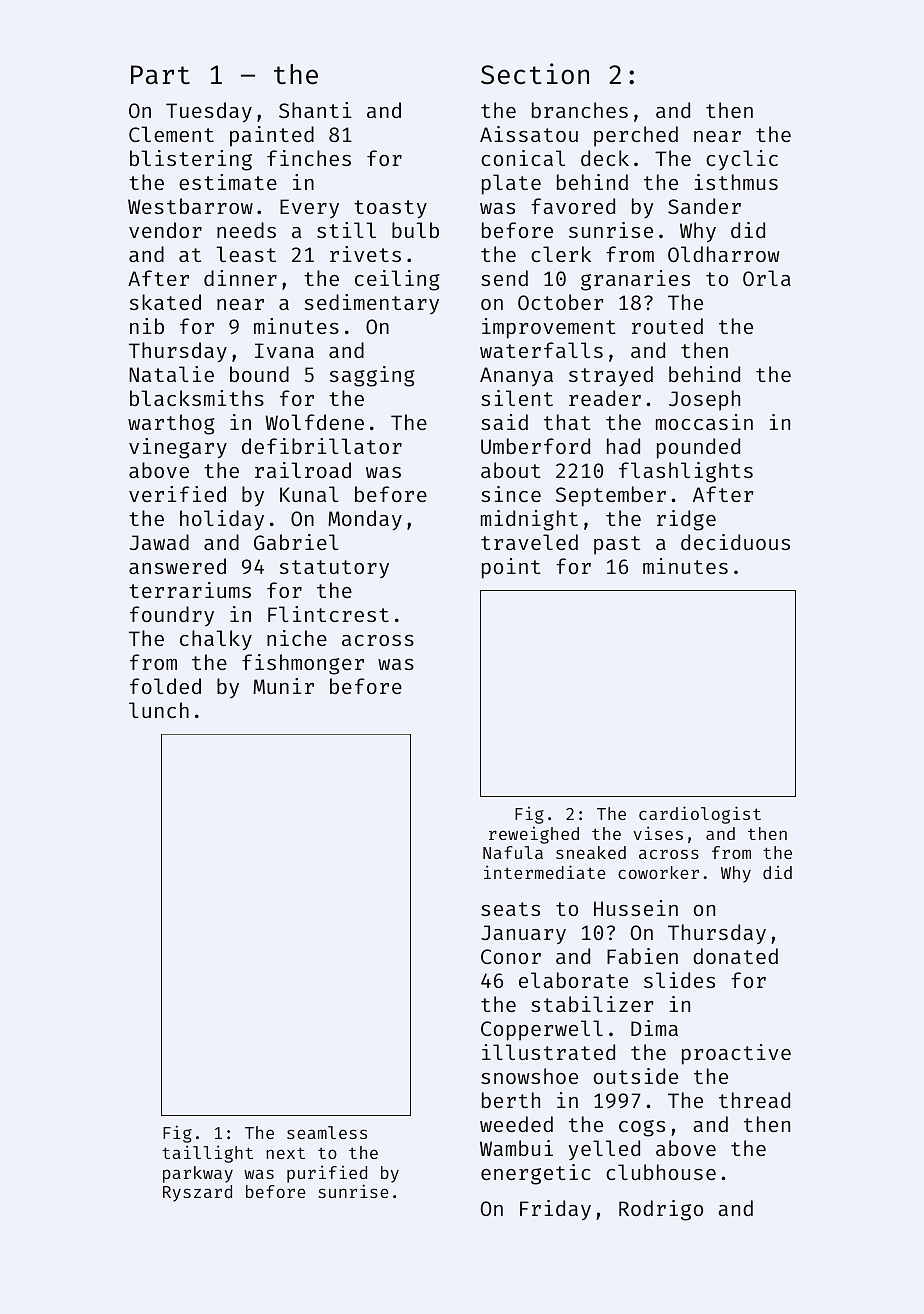 The height and width of the screenshot is (1314, 924). Describe the element at coordinates (147, 326) in the screenshot. I see `nib` at that location.
